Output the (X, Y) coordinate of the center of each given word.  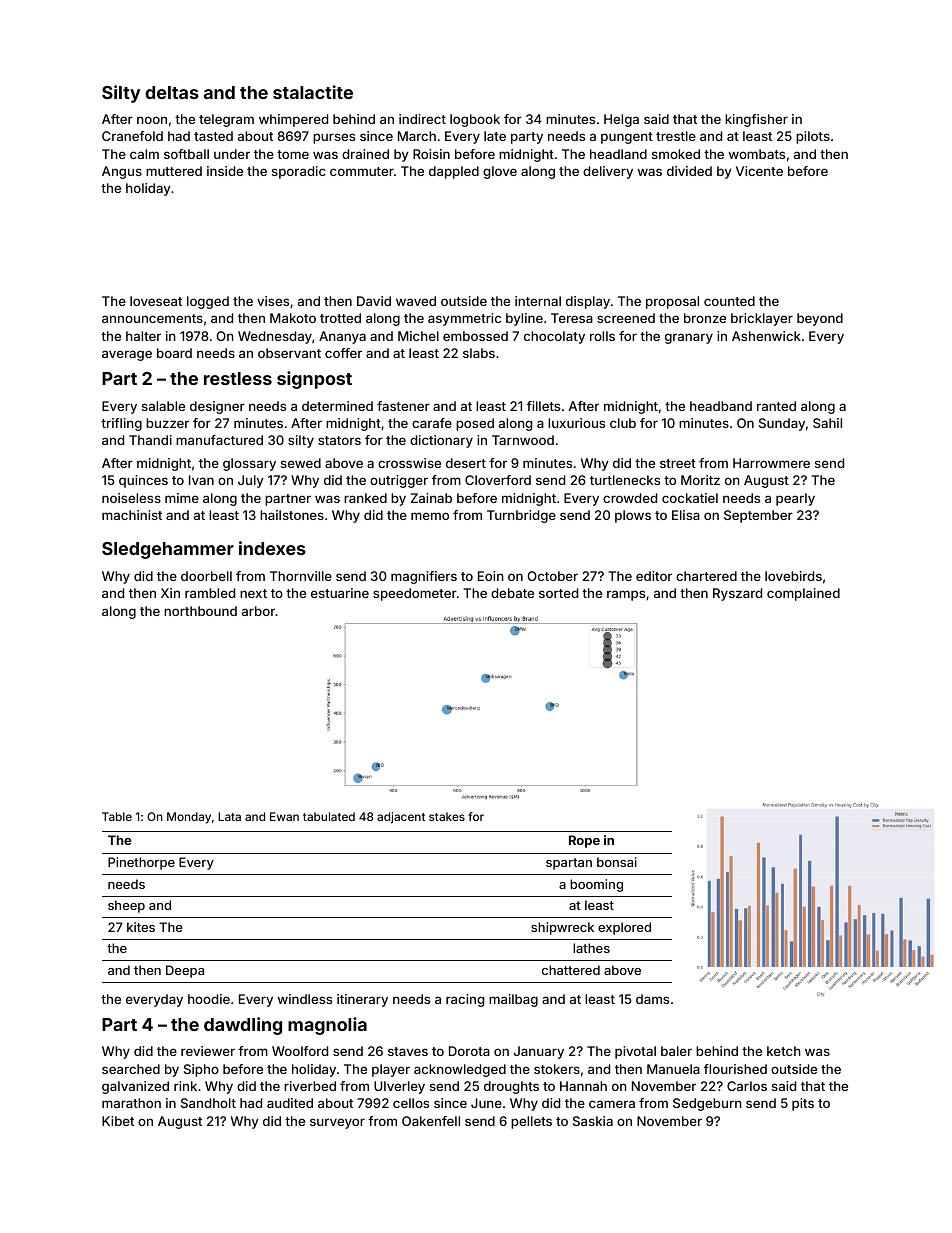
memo (430, 516)
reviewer (208, 1051)
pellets (531, 1122)
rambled (210, 593)
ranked (365, 498)
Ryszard (737, 594)
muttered (174, 171)
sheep (126, 906)
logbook (475, 120)
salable (163, 406)
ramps (626, 595)
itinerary (362, 1000)
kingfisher (756, 120)
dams (652, 999)
